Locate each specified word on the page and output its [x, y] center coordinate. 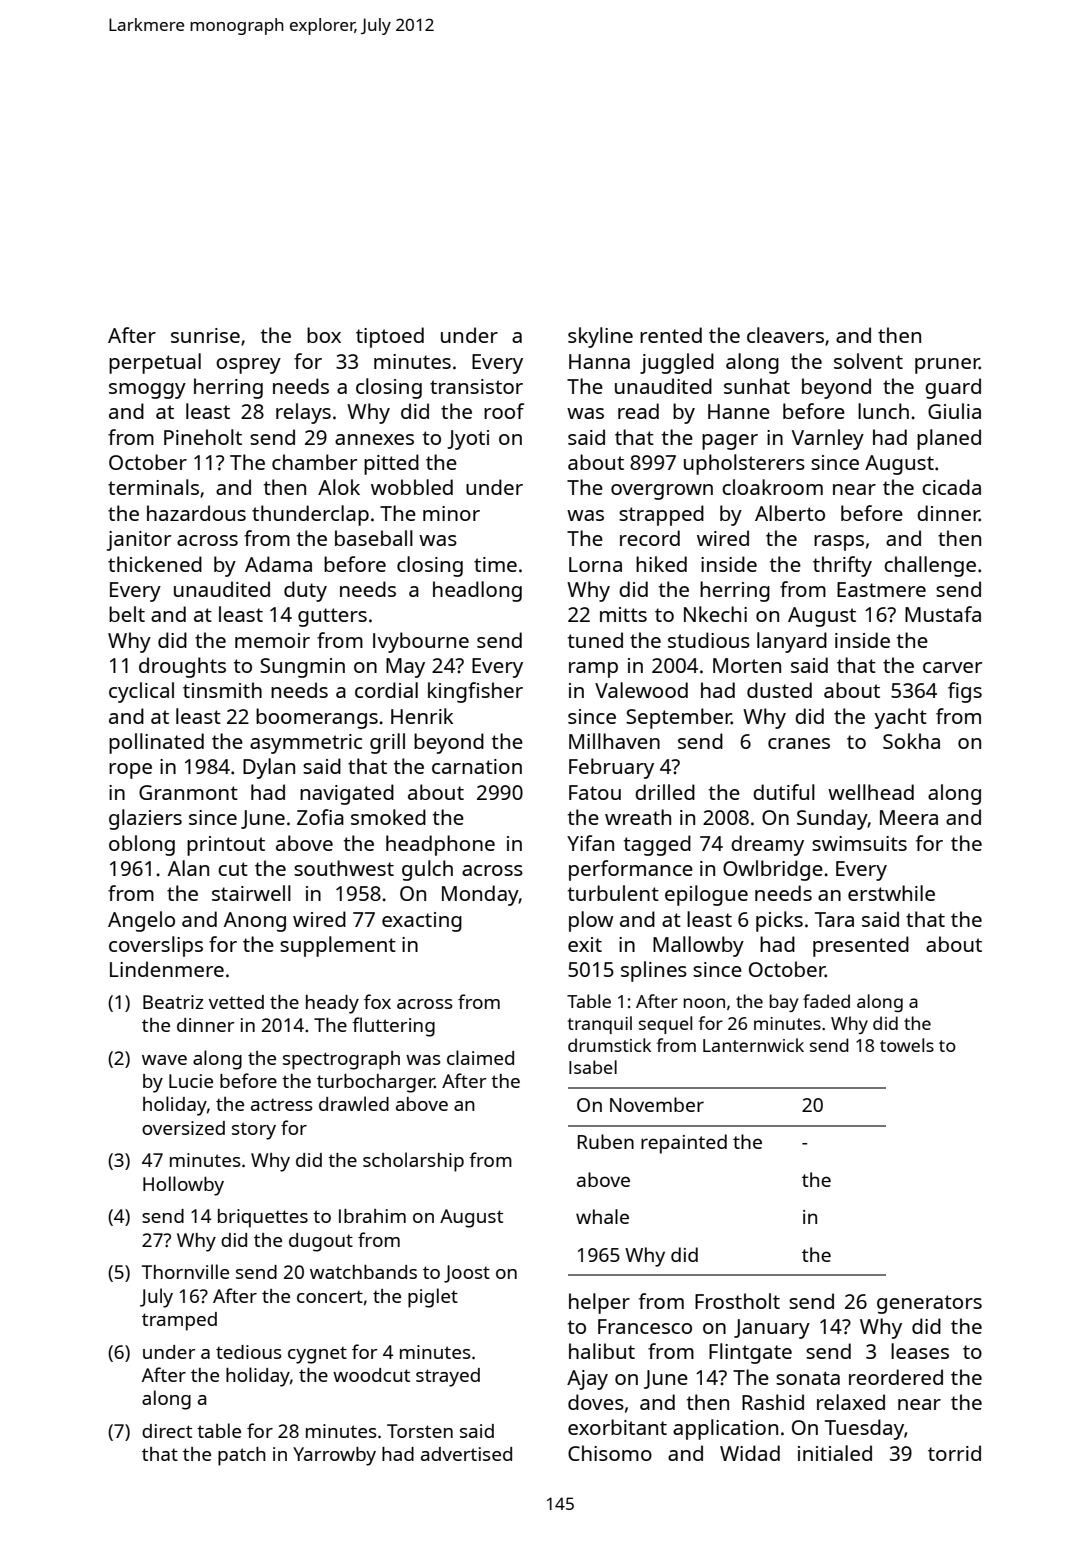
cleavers [785, 335]
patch [242, 1456]
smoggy [147, 391]
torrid [954, 1453]
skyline [600, 337]
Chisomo [610, 1453]
